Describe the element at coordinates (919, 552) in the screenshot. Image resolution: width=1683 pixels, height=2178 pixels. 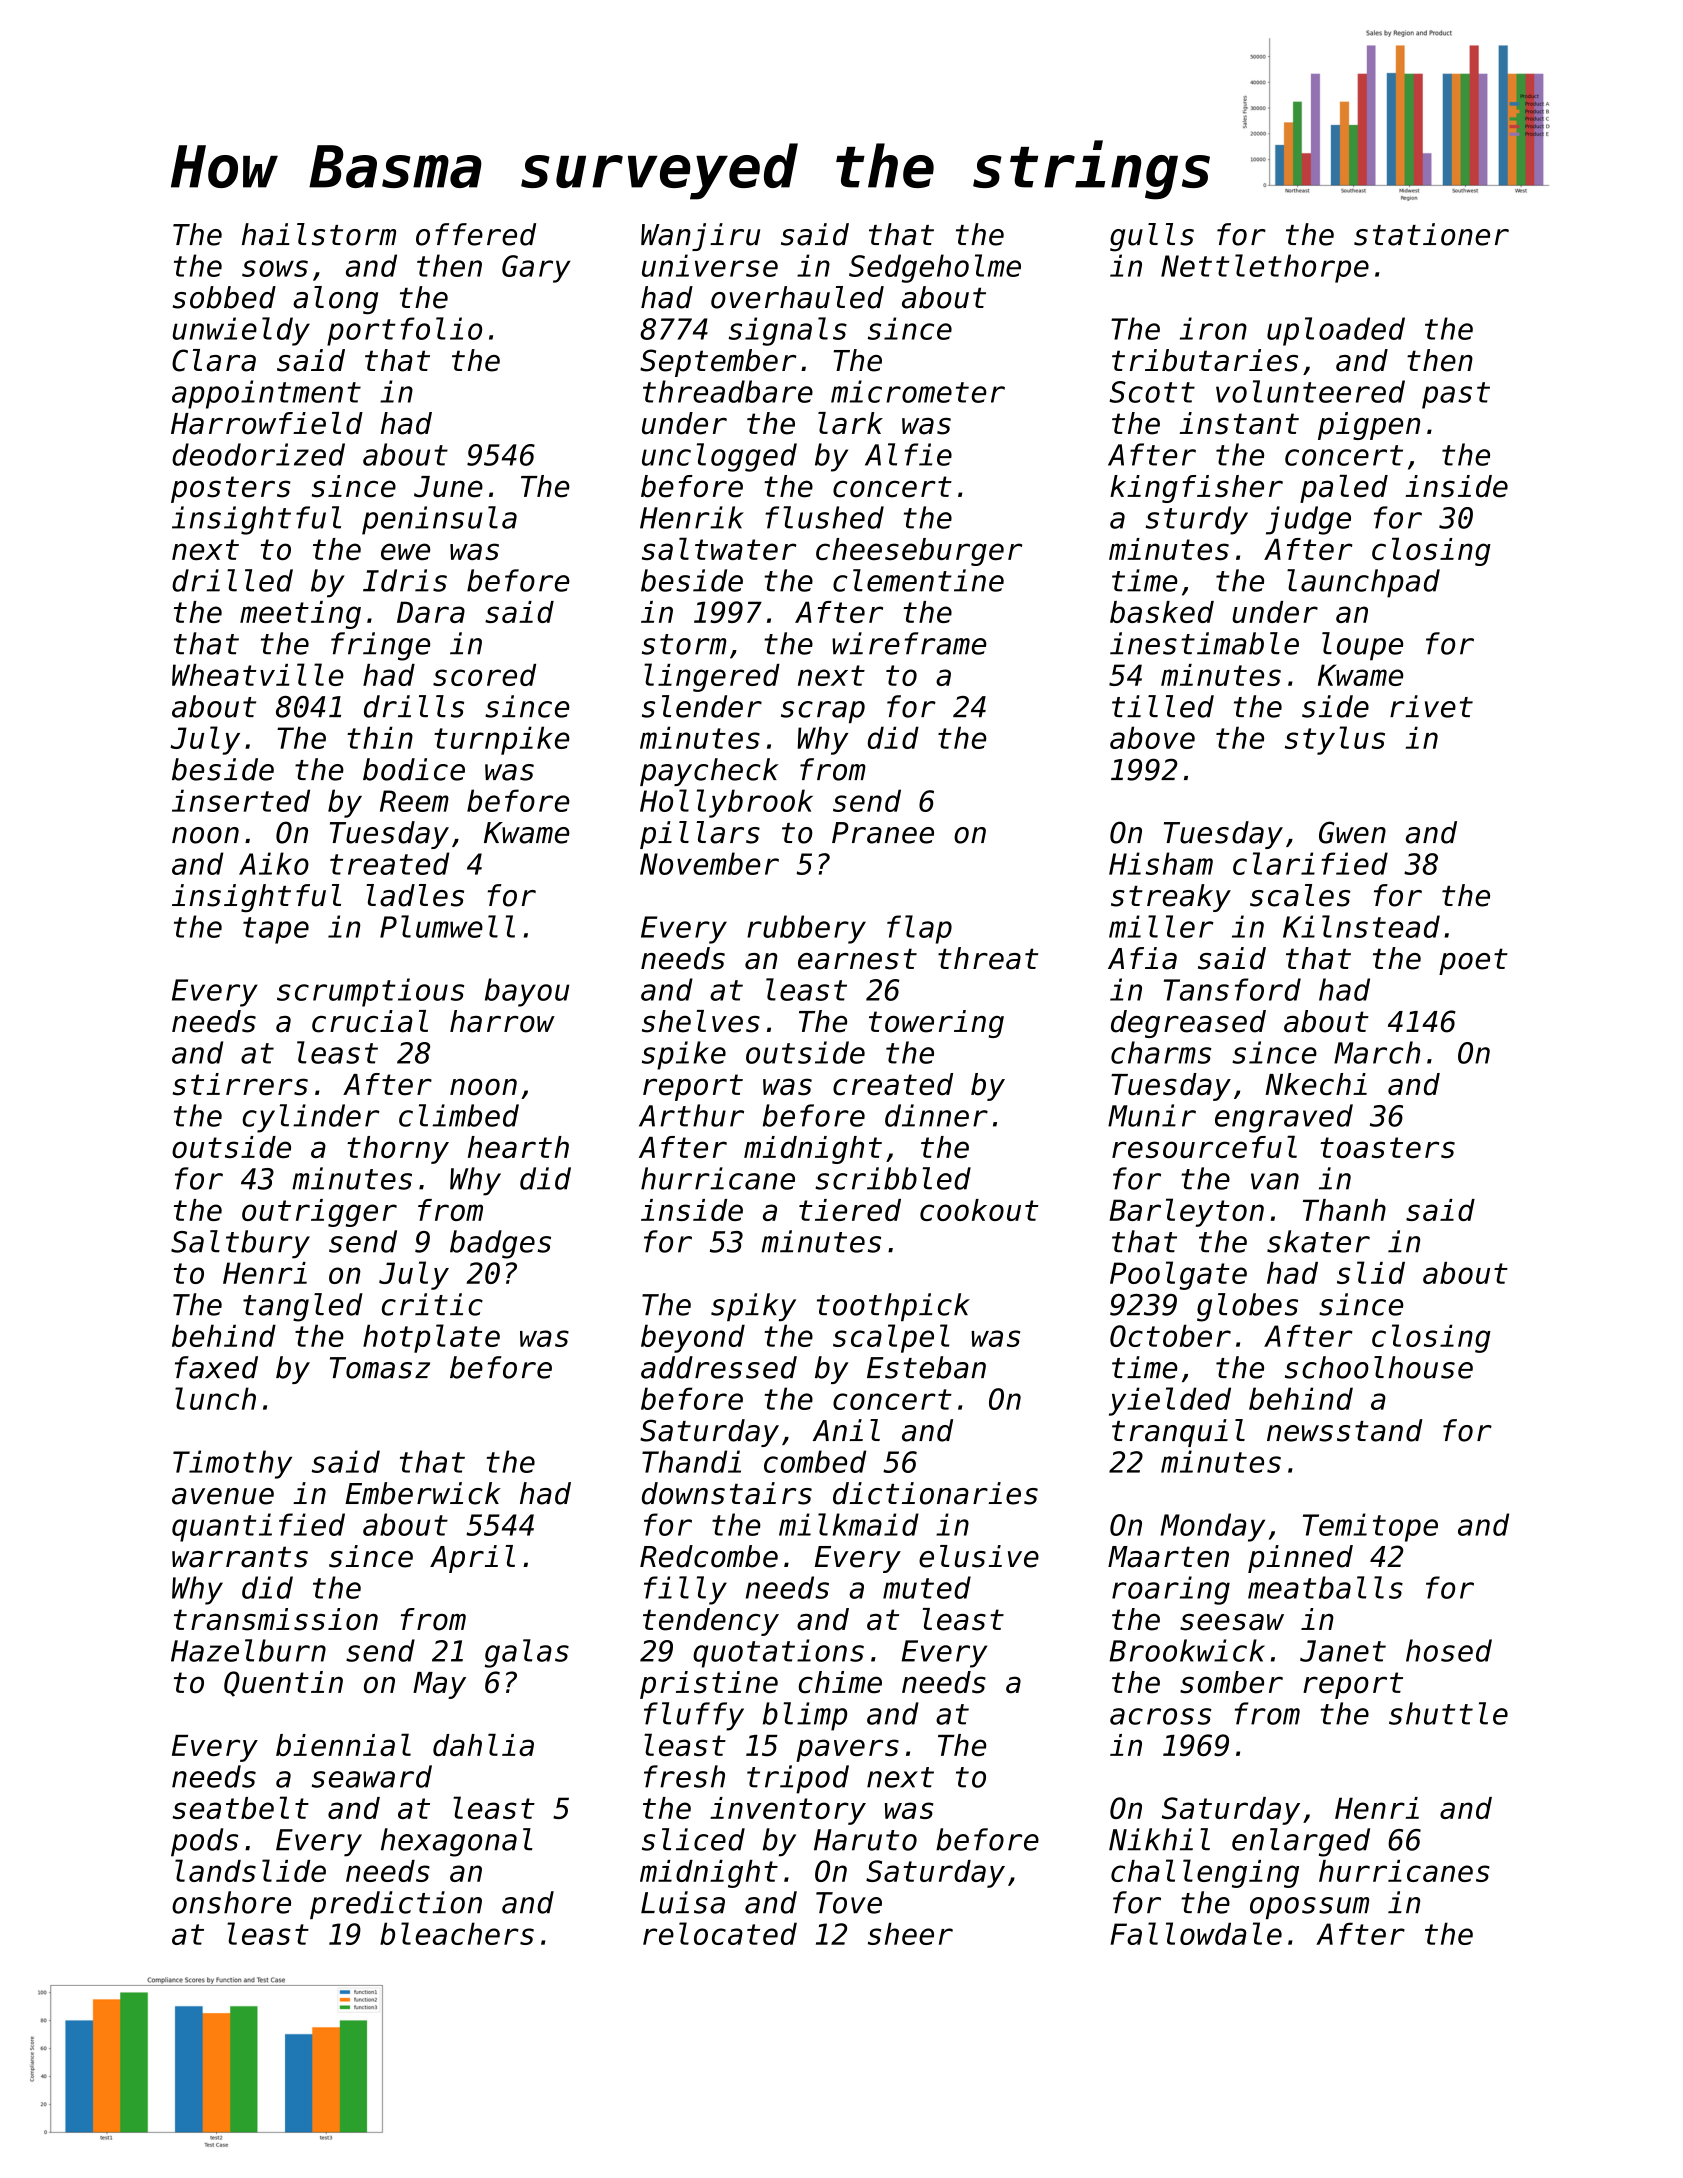
I see `cheeseburger` at that location.
